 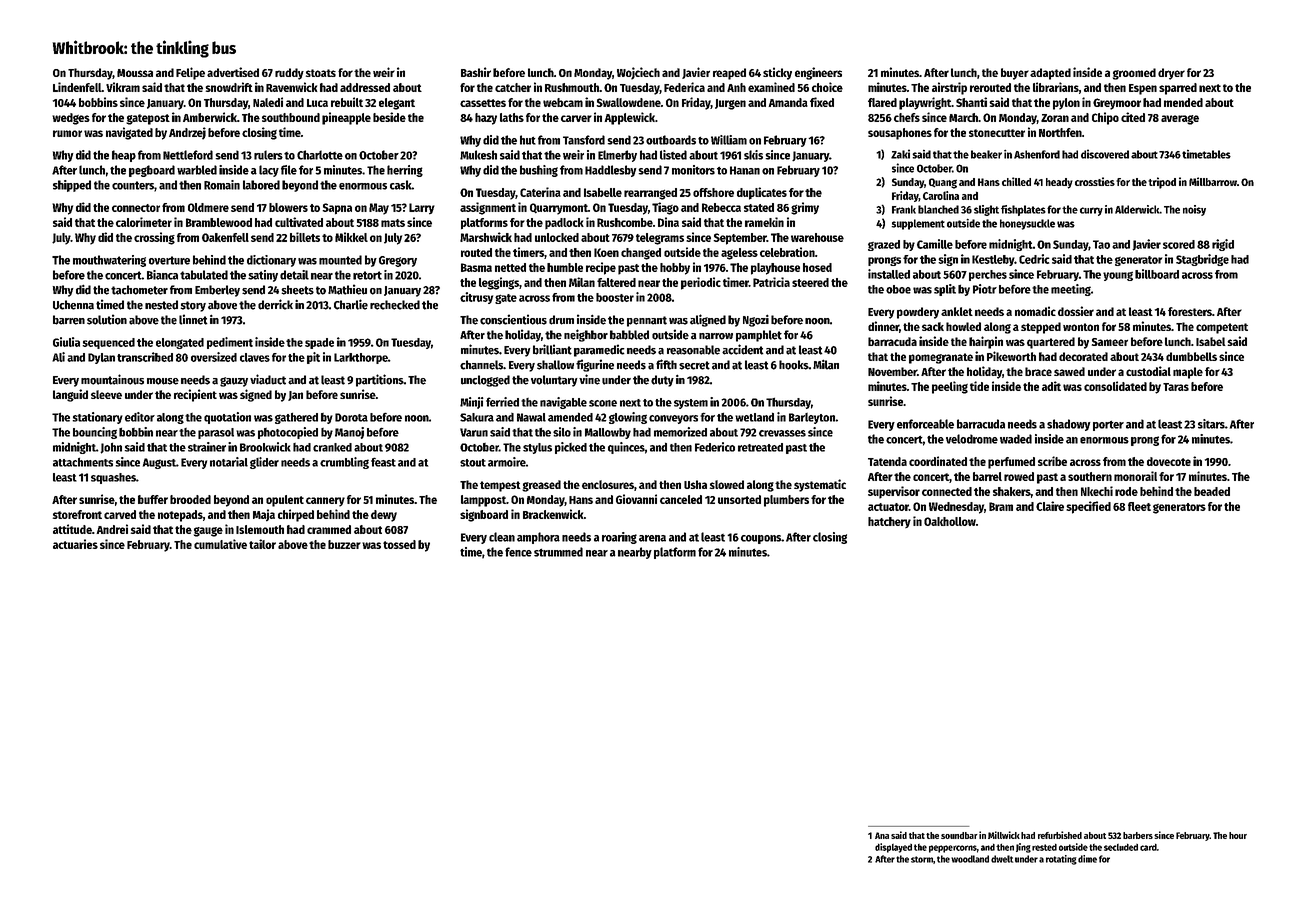 What do you see at coordinates (1148, 847) in the page?
I see `card` at bounding box center [1148, 847].
